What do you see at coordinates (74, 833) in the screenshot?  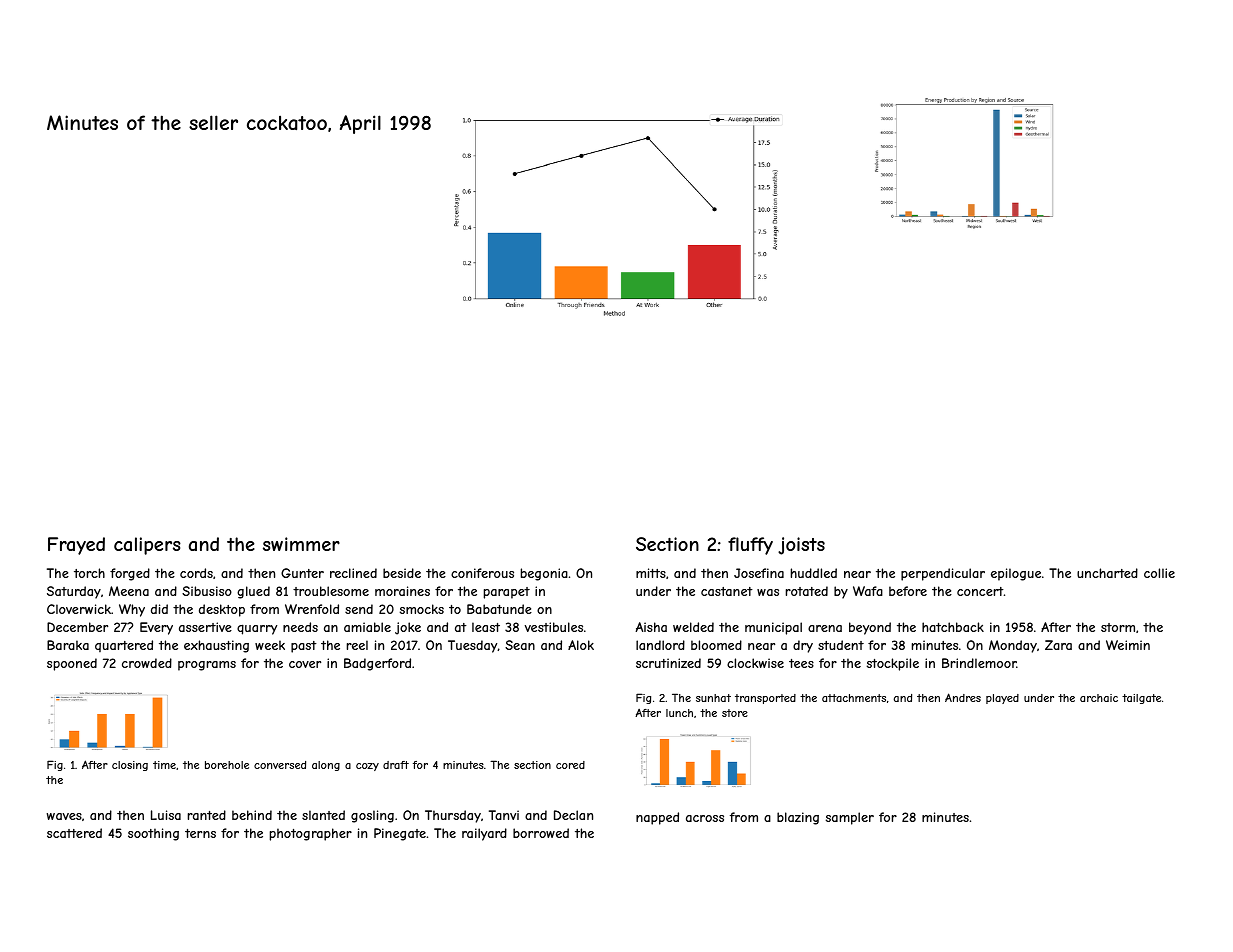 I see `scattered` at bounding box center [74, 833].
